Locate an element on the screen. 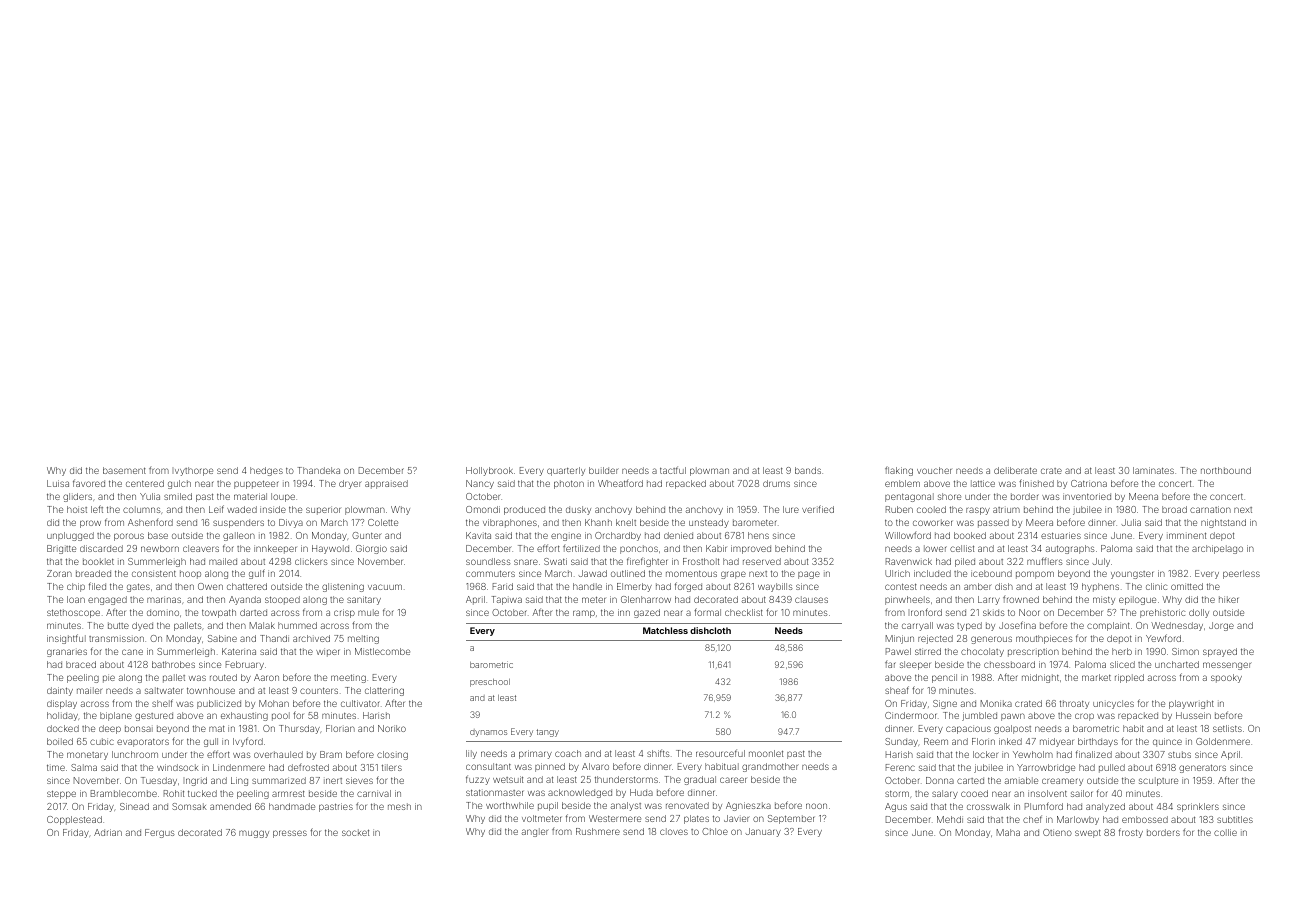 This screenshot has height=924, width=1308. holiday is located at coordinates (62, 716).
